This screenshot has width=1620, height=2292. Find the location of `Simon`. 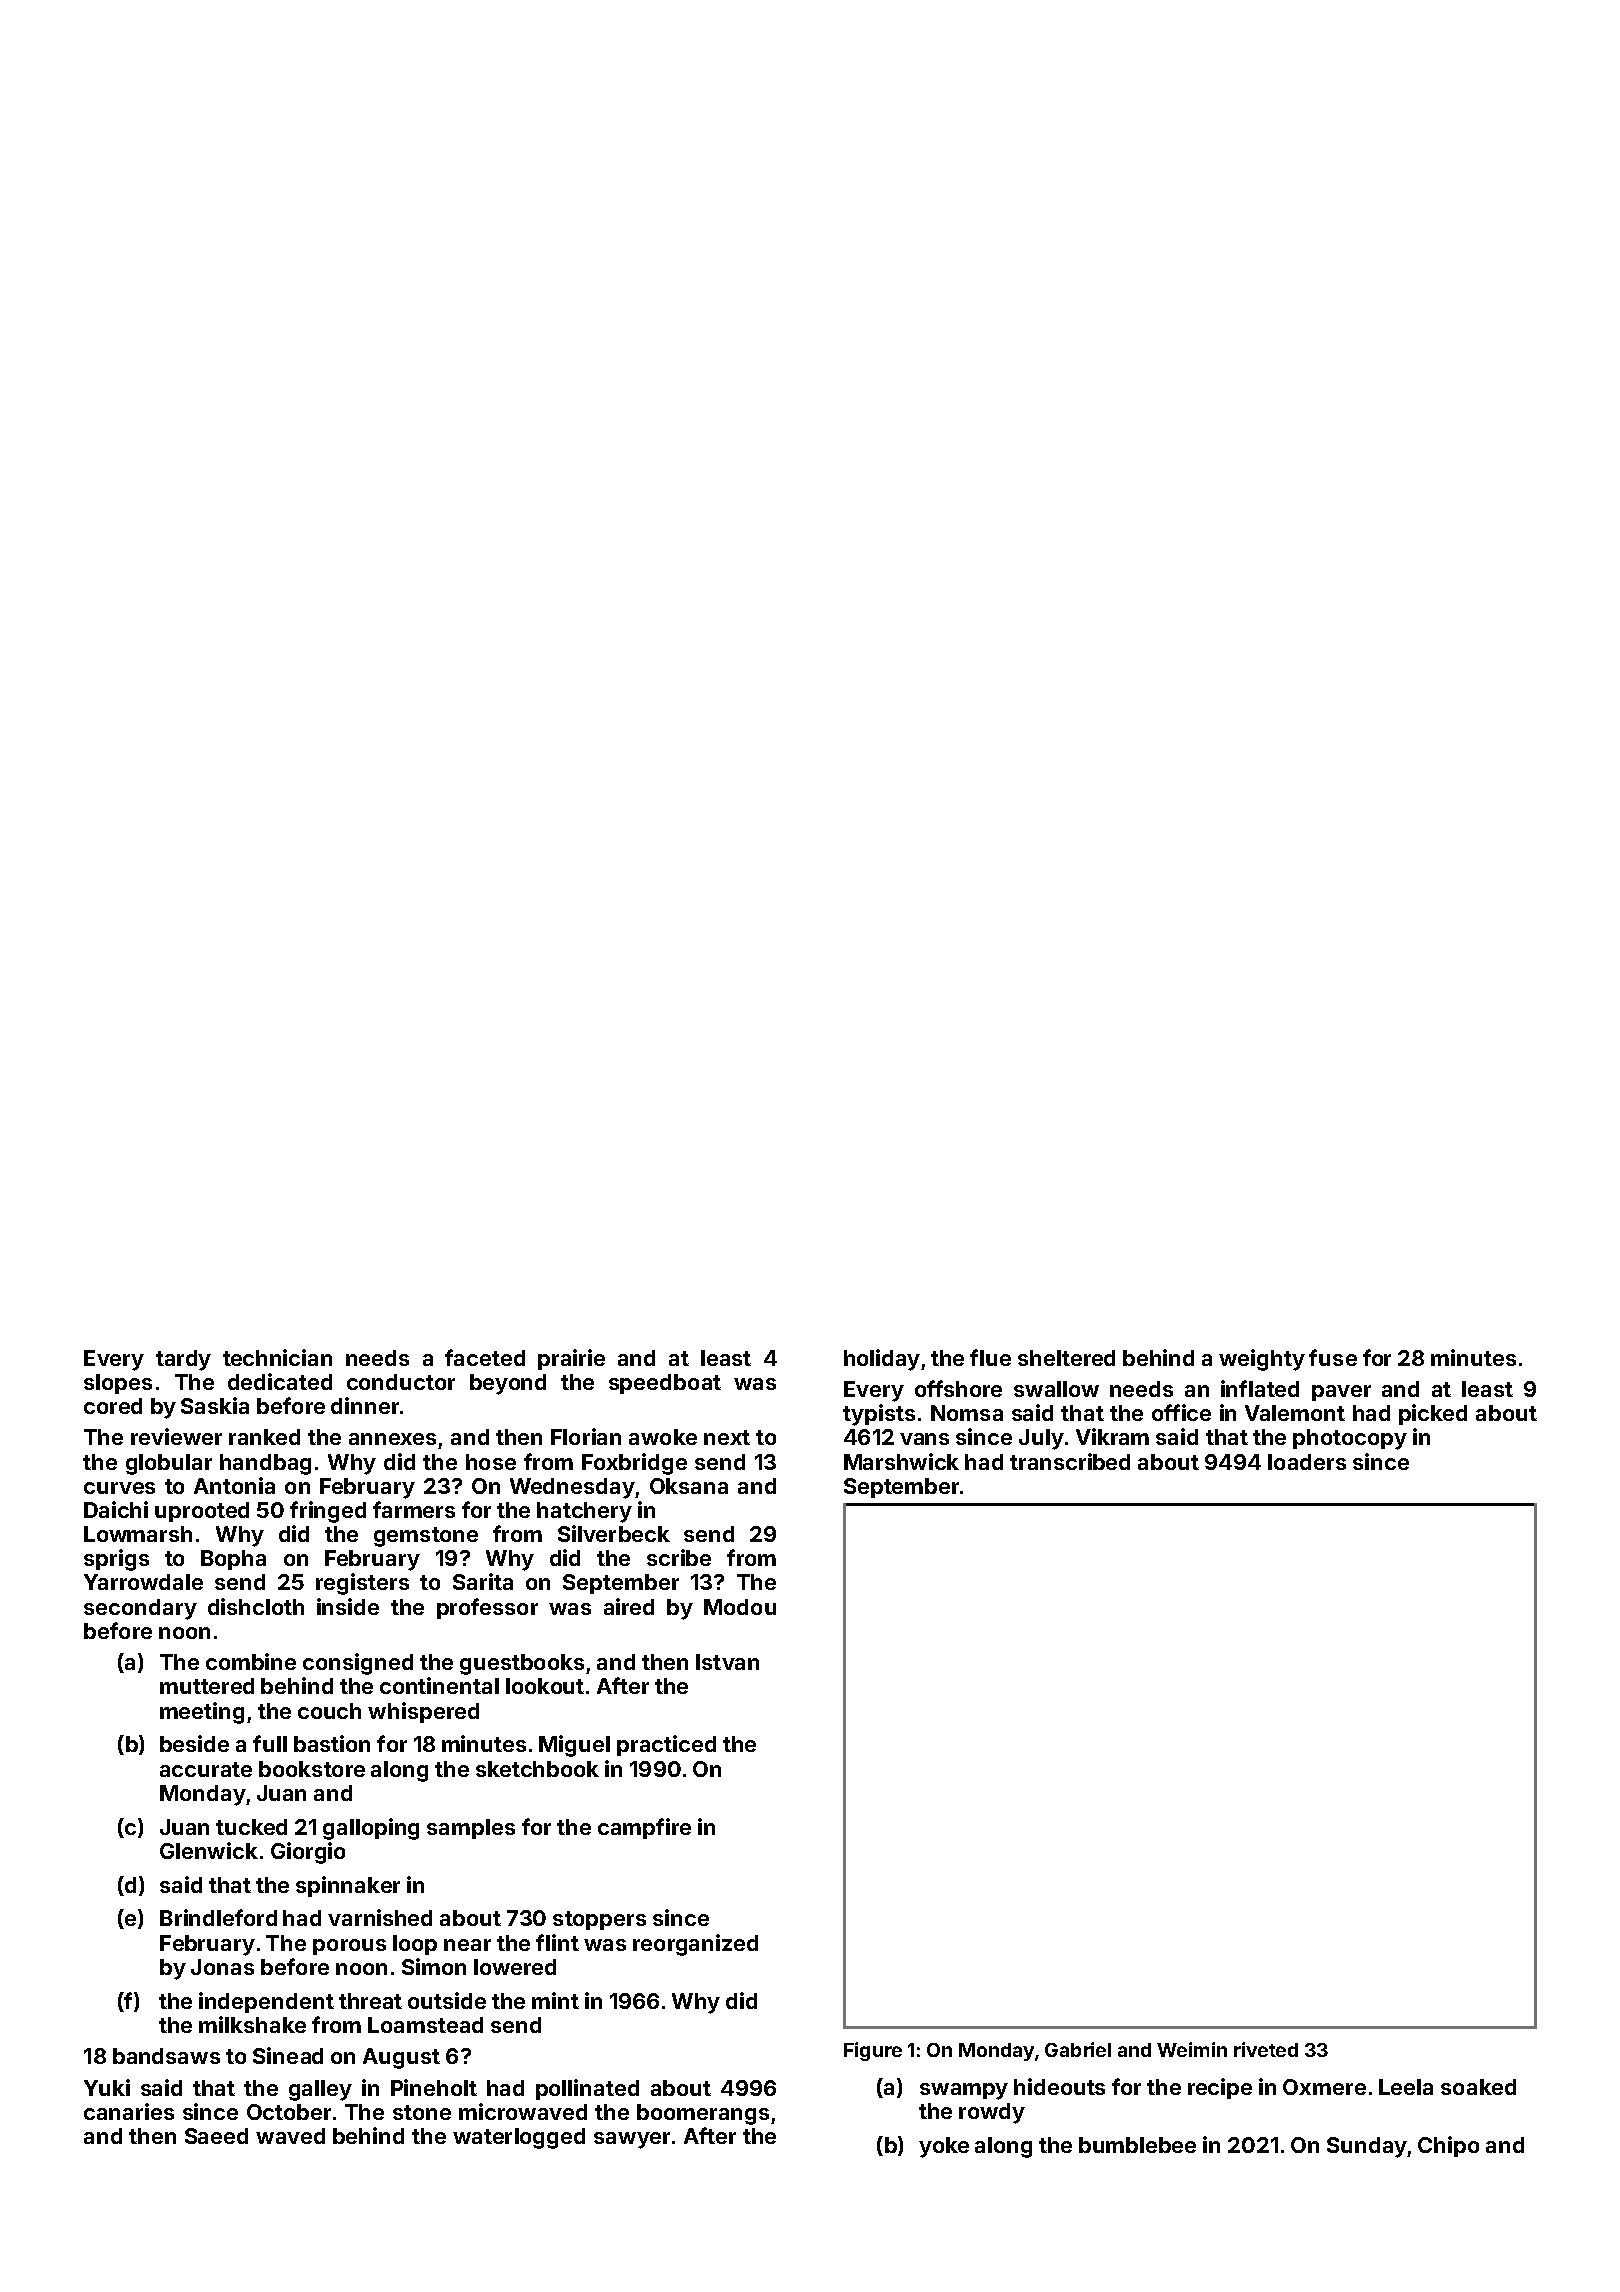

Simon is located at coordinates (434, 1966).
